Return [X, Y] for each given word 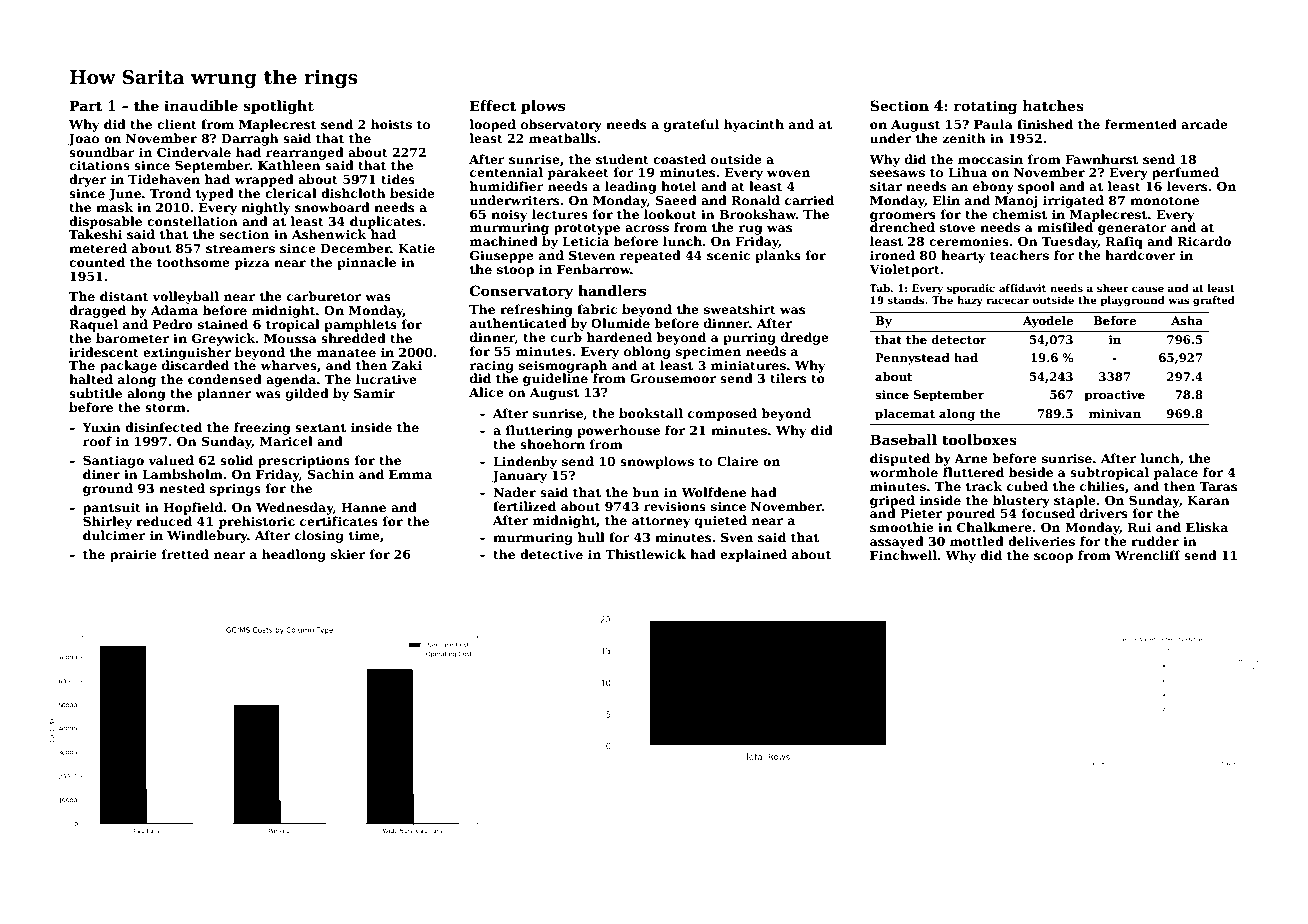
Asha [1187, 320]
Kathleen [289, 165]
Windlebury [207, 536]
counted [97, 262]
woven [788, 173]
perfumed [1185, 173]
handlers [612, 290]
